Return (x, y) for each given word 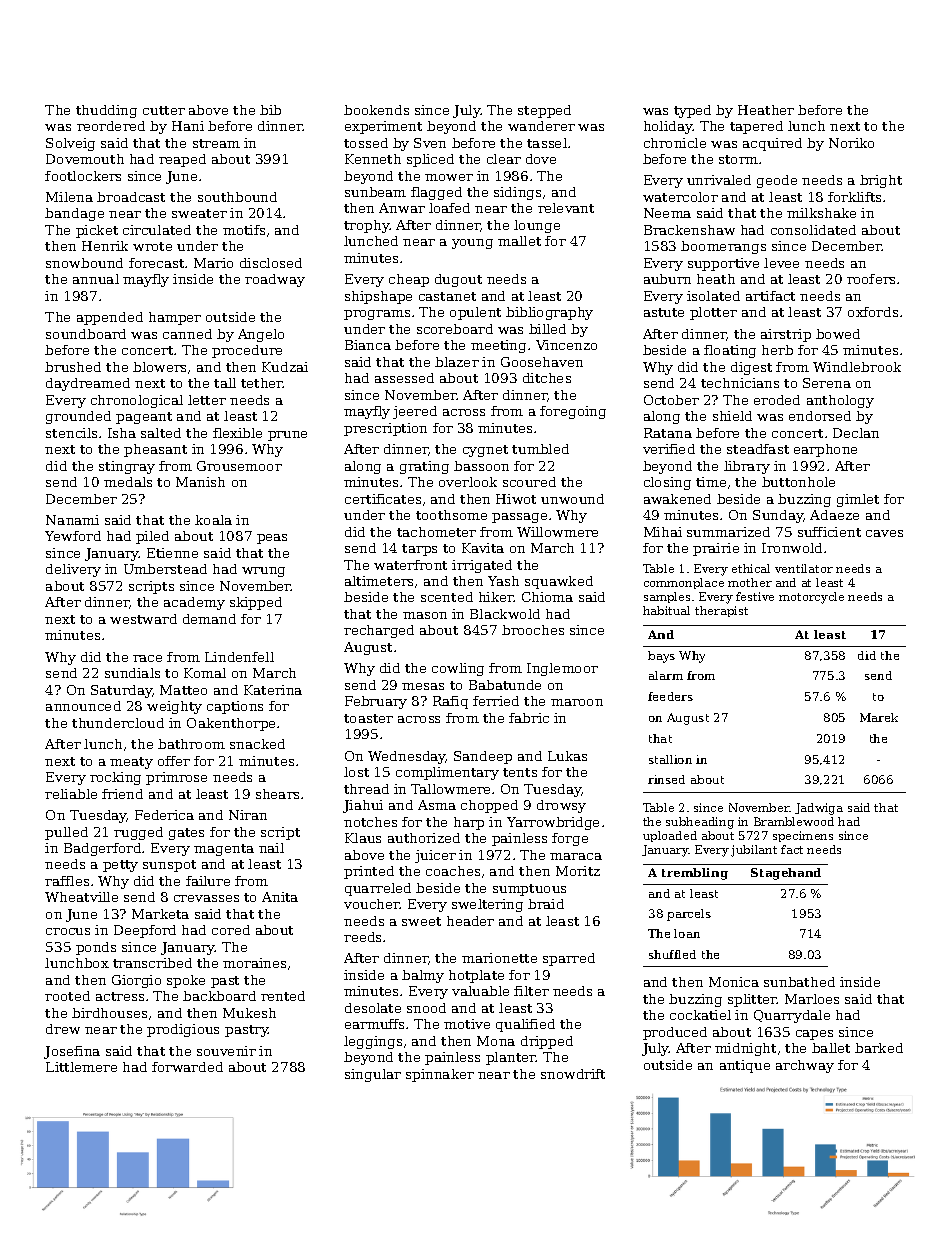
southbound (237, 197)
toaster (368, 718)
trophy (367, 226)
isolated (713, 296)
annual (96, 279)
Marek (879, 717)
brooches (533, 630)
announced (83, 706)
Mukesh (249, 1013)
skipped (256, 603)
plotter (713, 313)
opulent (475, 313)
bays (661, 657)
